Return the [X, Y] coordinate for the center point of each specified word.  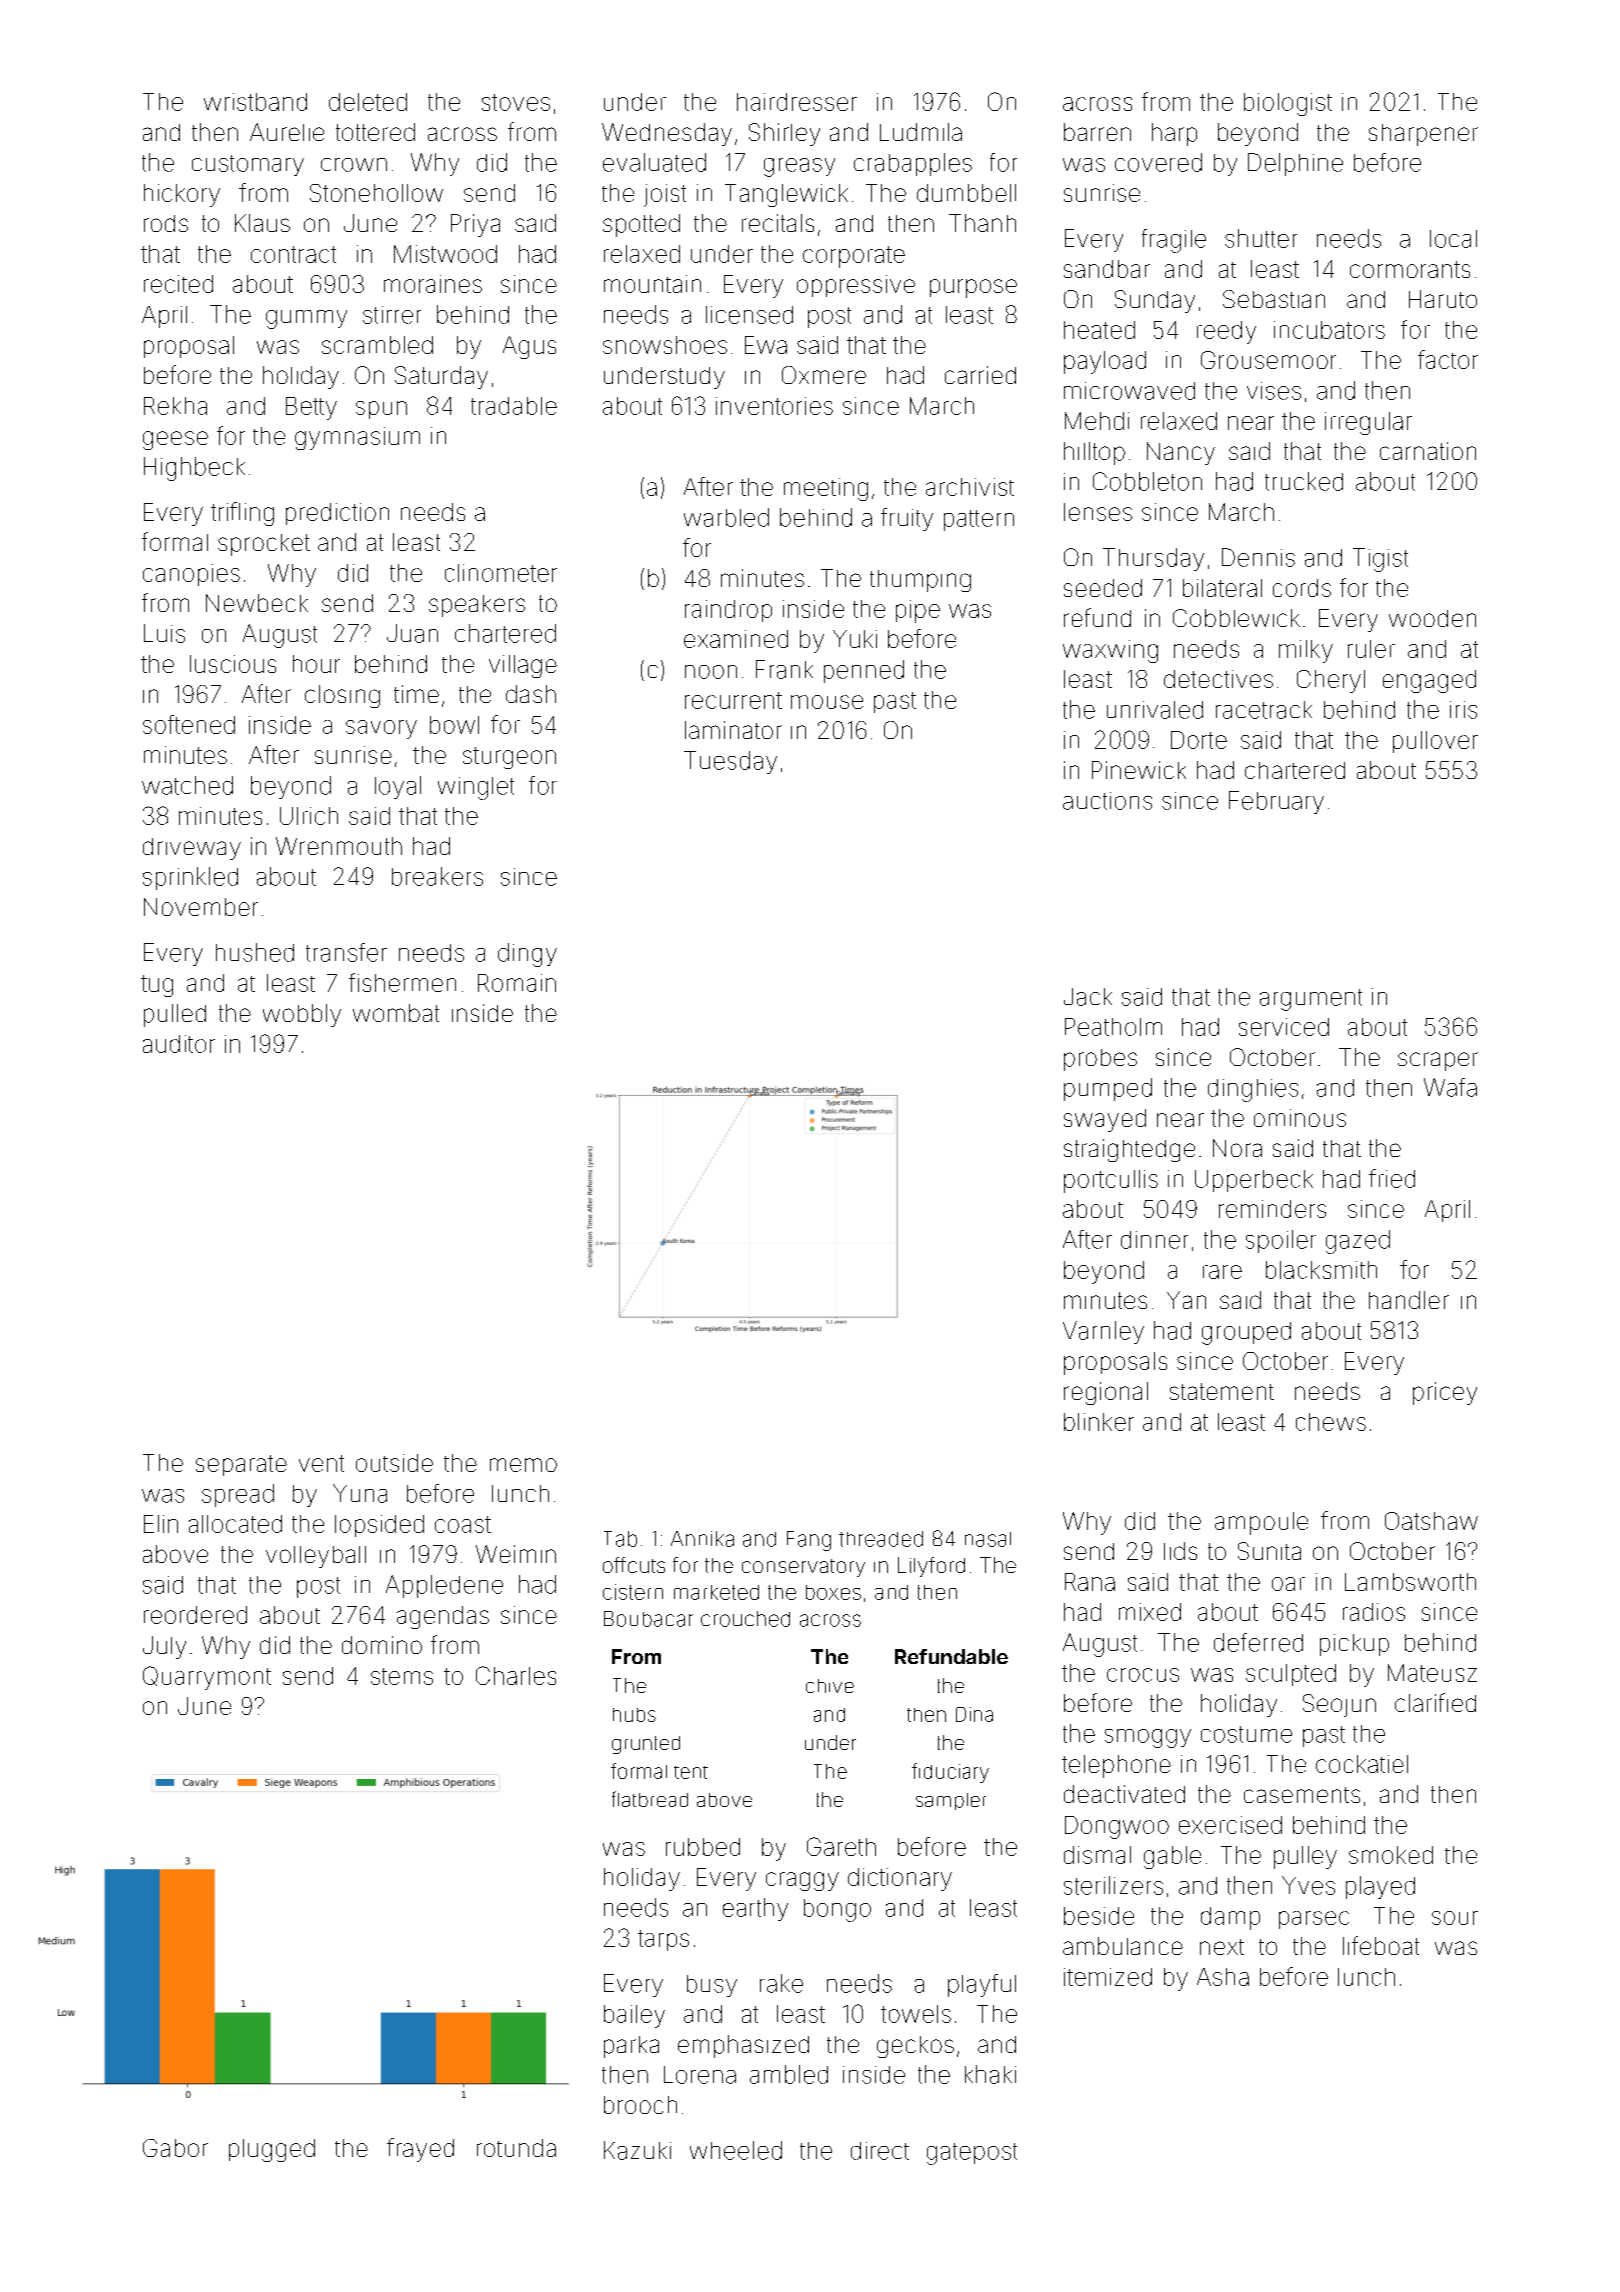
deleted [368, 102]
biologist [1288, 104]
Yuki [855, 639]
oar [1288, 1584]
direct [880, 2151]
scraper [1438, 1061]
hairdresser [797, 102]
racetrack [1264, 710]
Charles [516, 1675]
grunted [646, 1745]
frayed [420, 2150]
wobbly [302, 1015]
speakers [477, 606]
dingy [527, 955]
